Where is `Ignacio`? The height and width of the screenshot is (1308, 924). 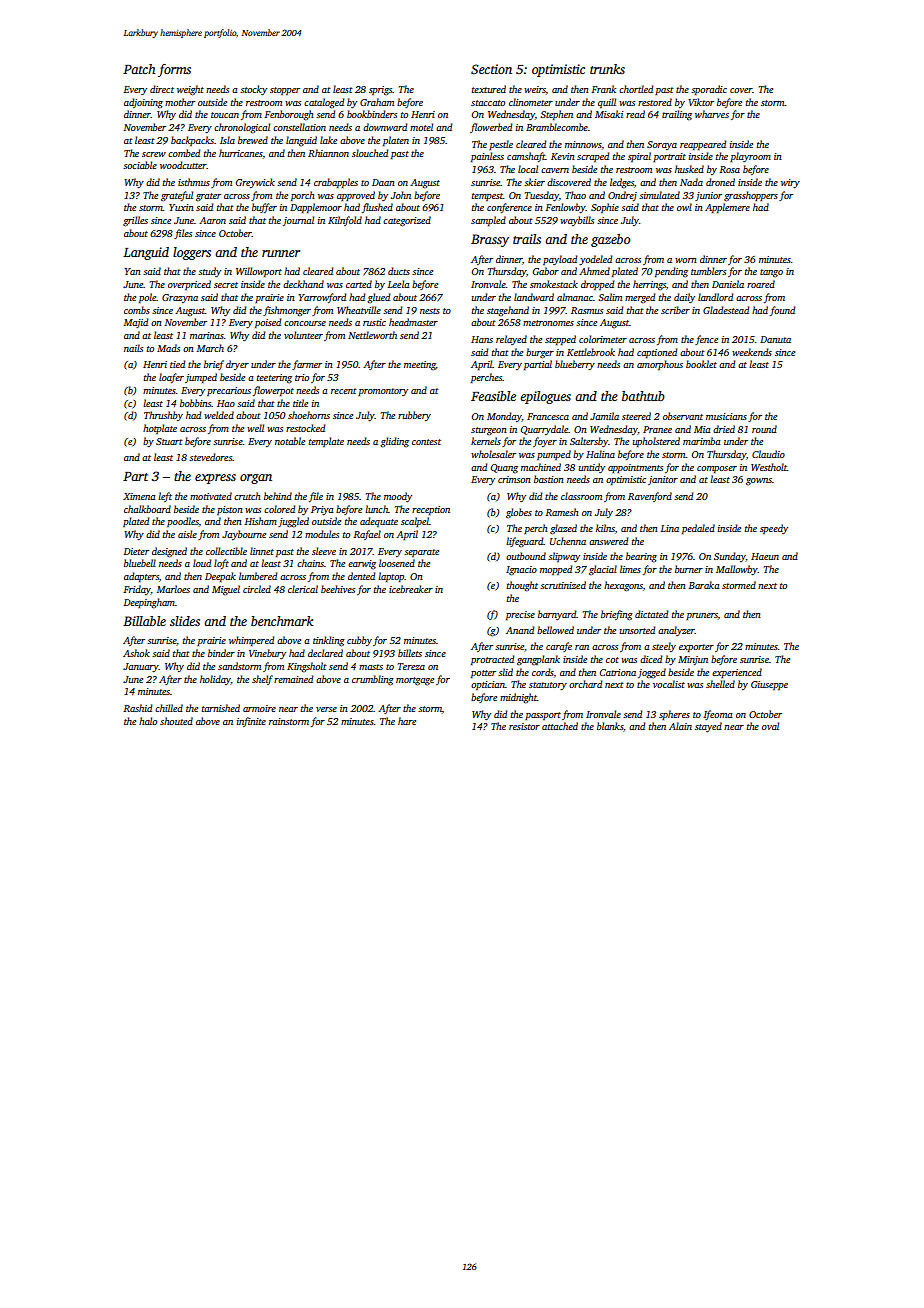 Ignacio is located at coordinates (521, 571).
